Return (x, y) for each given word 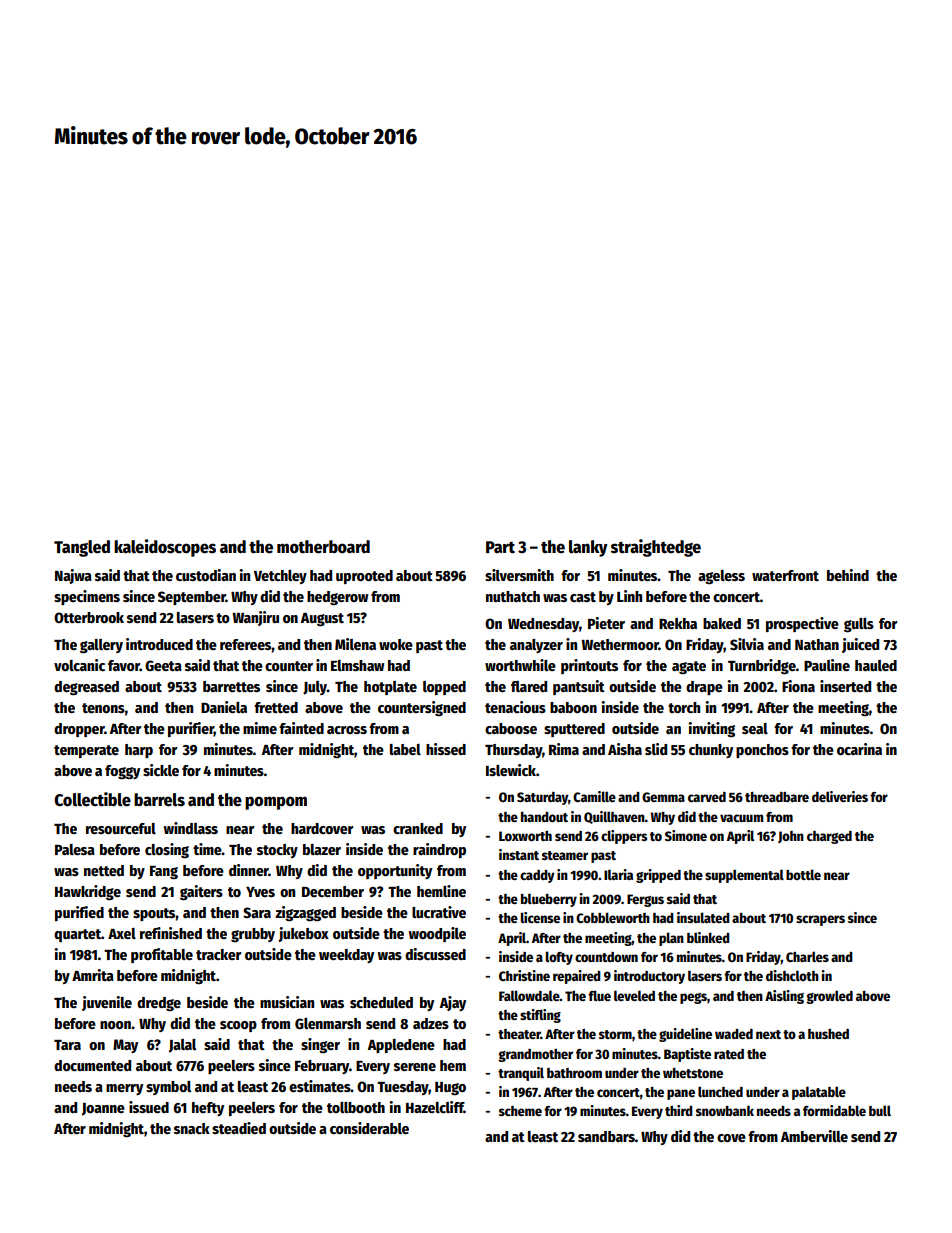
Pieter (606, 623)
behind (848, 575)
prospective (802, 624)
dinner (249, 870)
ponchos (762, 751)
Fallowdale (529, 995)
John (791, 837)
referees (246, 644)
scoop (238, 1026)
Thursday (513, 751)
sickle (161, 770)
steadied (239, 1128)
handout (544, 817)
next (768, 1034)
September (192, 598)
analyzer (536, 646)
